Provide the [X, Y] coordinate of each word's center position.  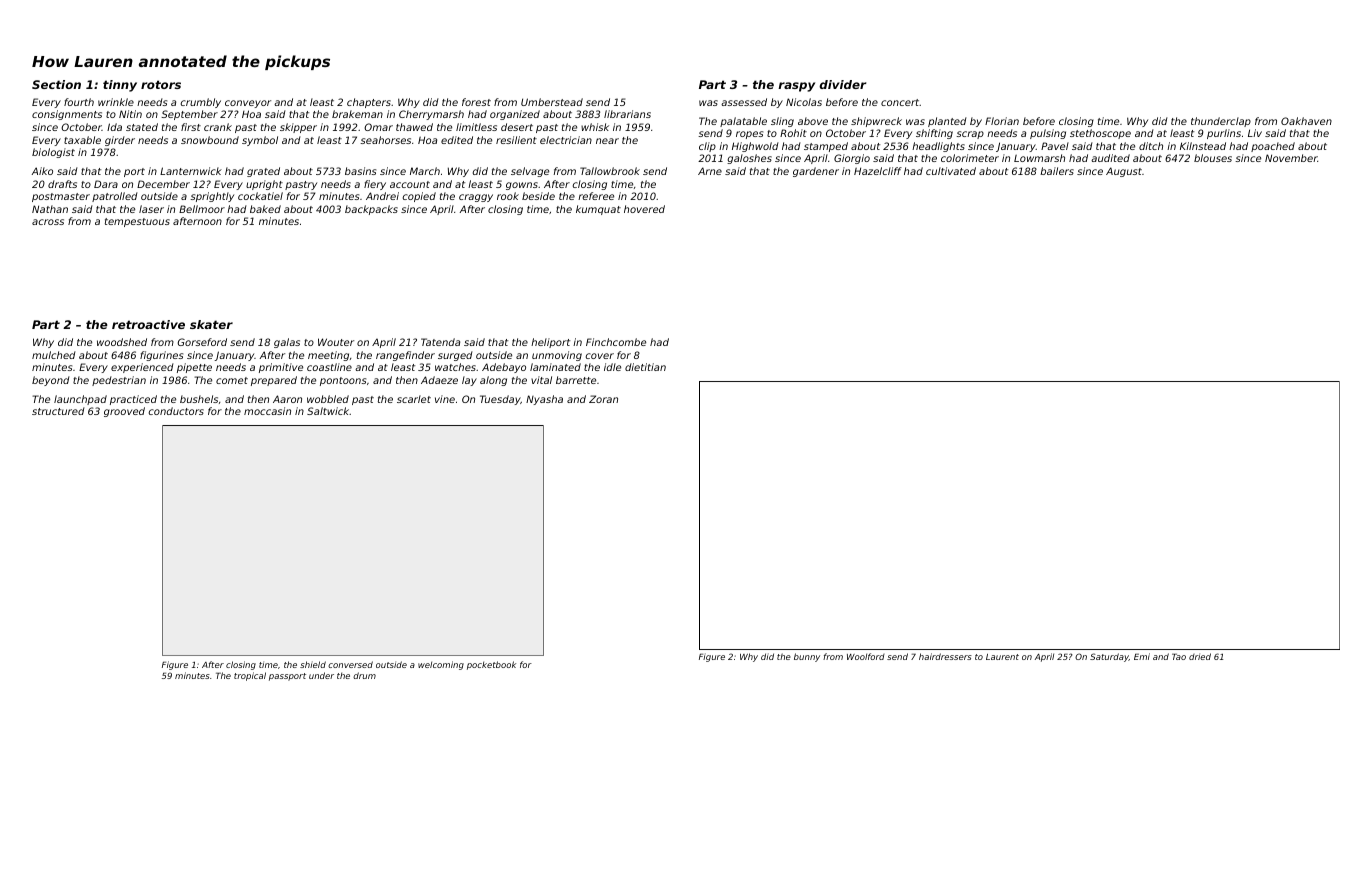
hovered [644, 209]
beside [538, 196]
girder [120, 141]
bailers [1057, 171]
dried [1200, 656]
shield [313, 664]
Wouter [336, 342]
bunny [807, 657]
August [1124, 172]
